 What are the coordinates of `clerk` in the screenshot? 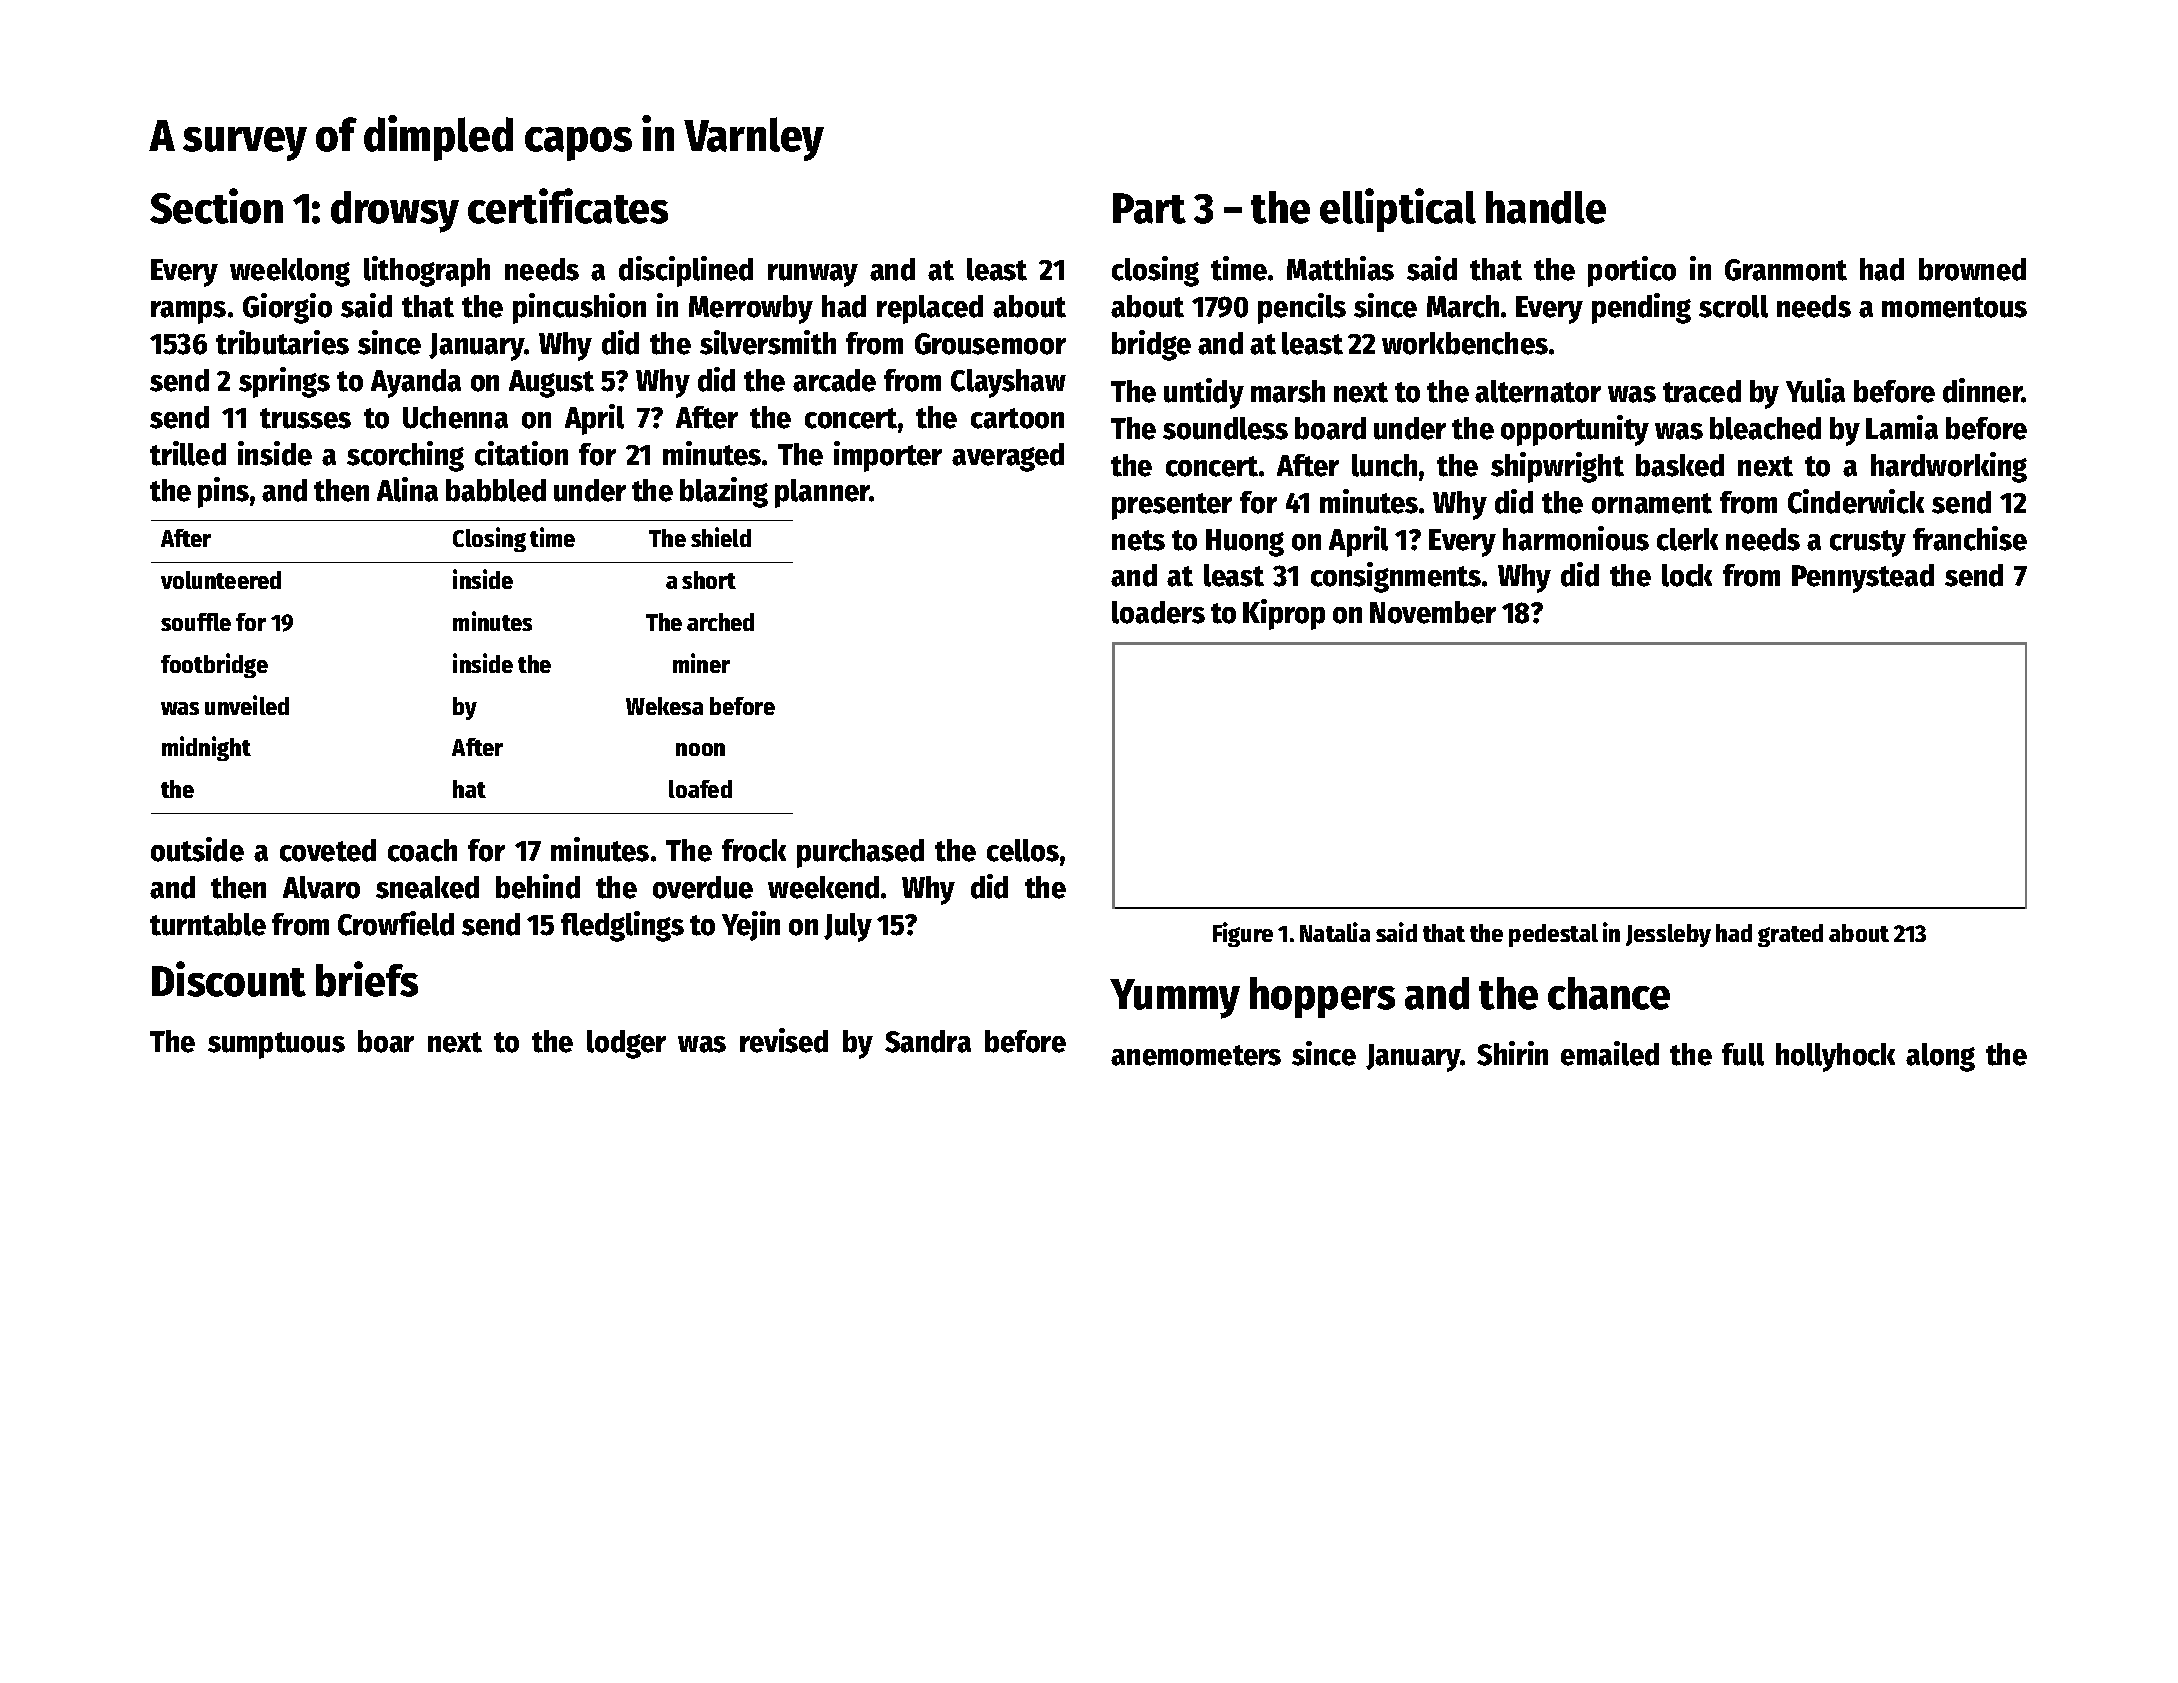 It's located at (1687, 539).
